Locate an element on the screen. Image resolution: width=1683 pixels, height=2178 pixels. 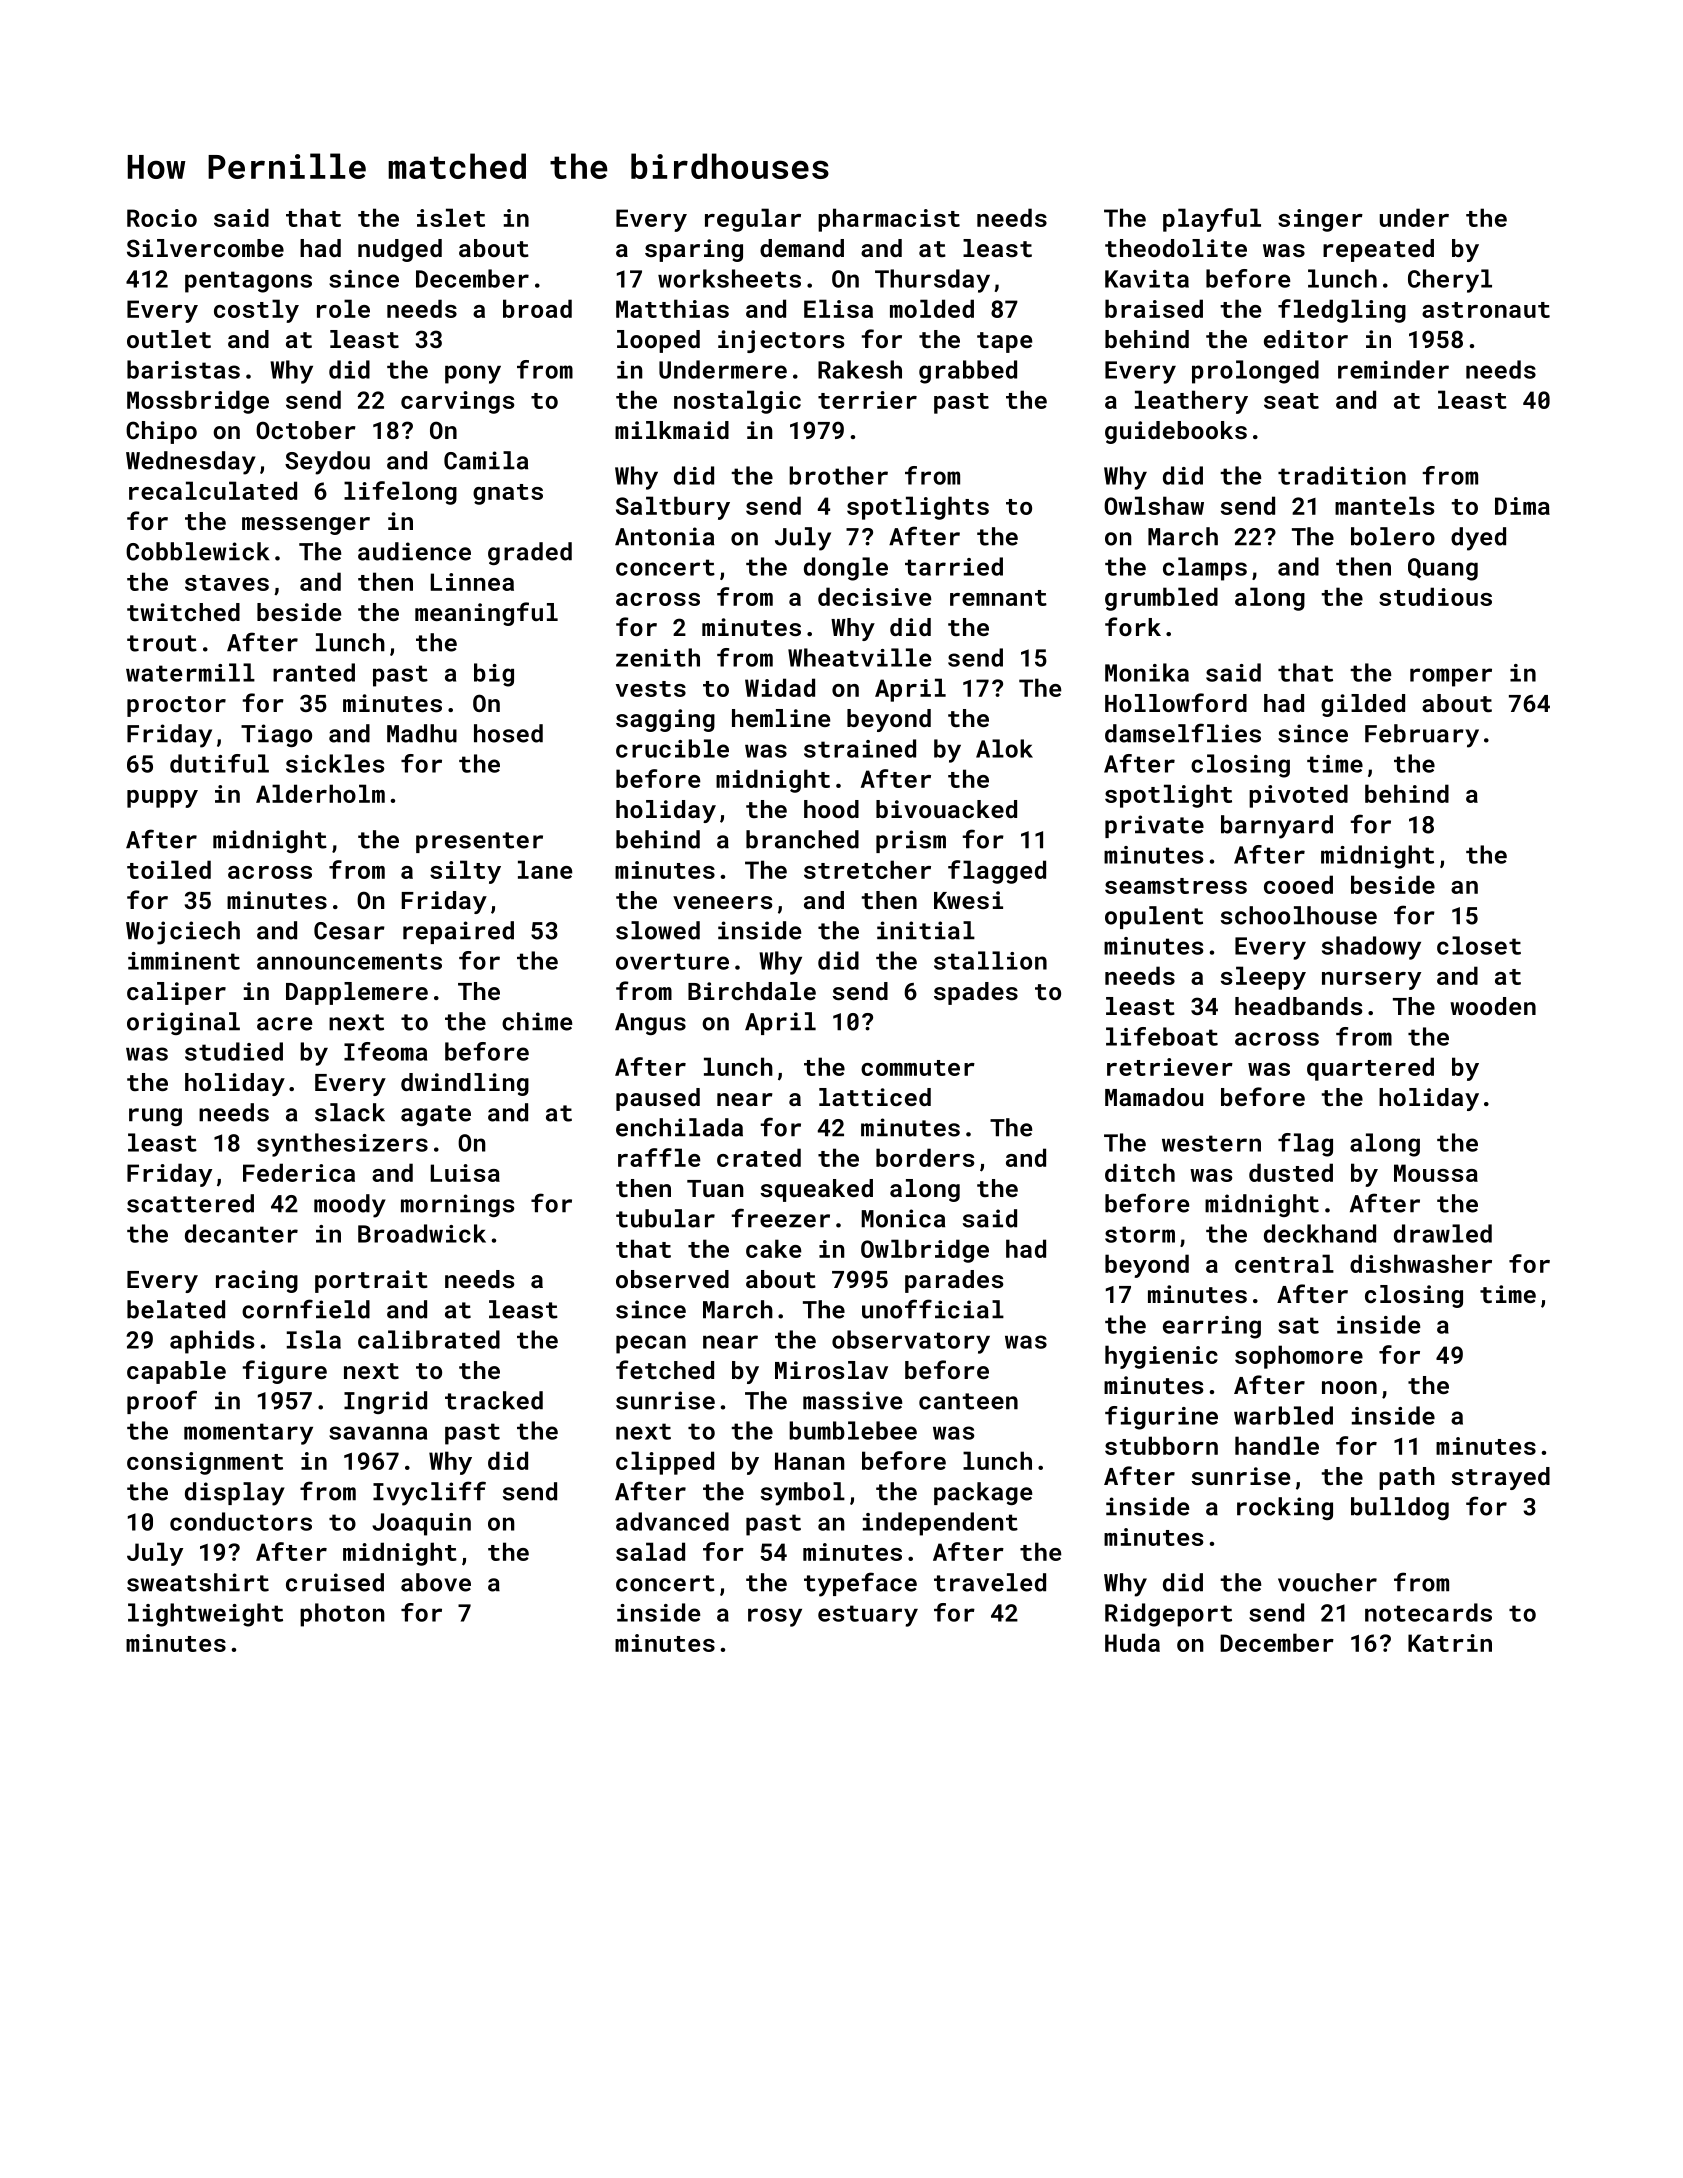
consignment is located at coordinates (205, 1463).
